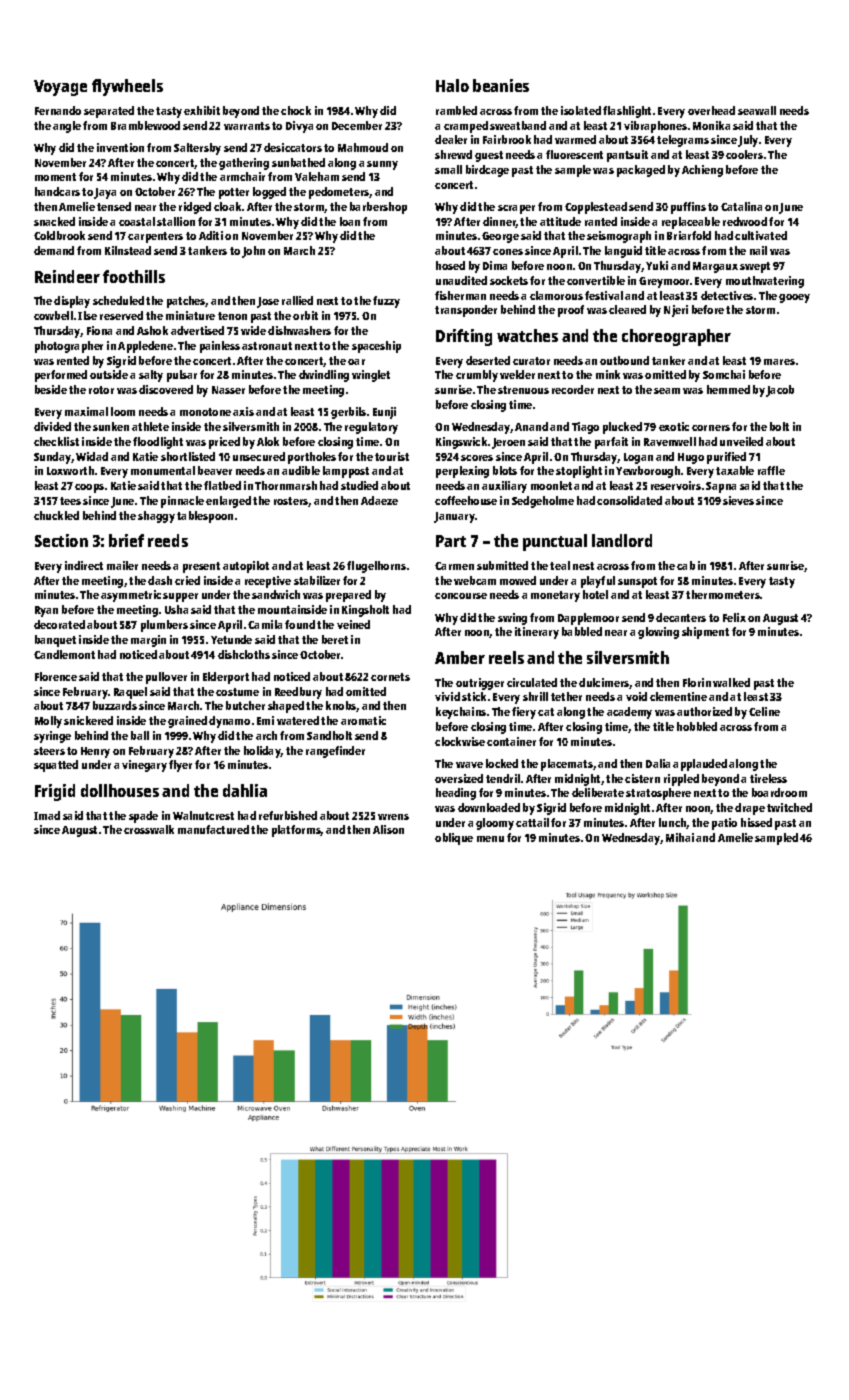 This document has width=849, height=1400. Describe the element at coordinates (704, 711) in the document. I see `authorized` at that location.
